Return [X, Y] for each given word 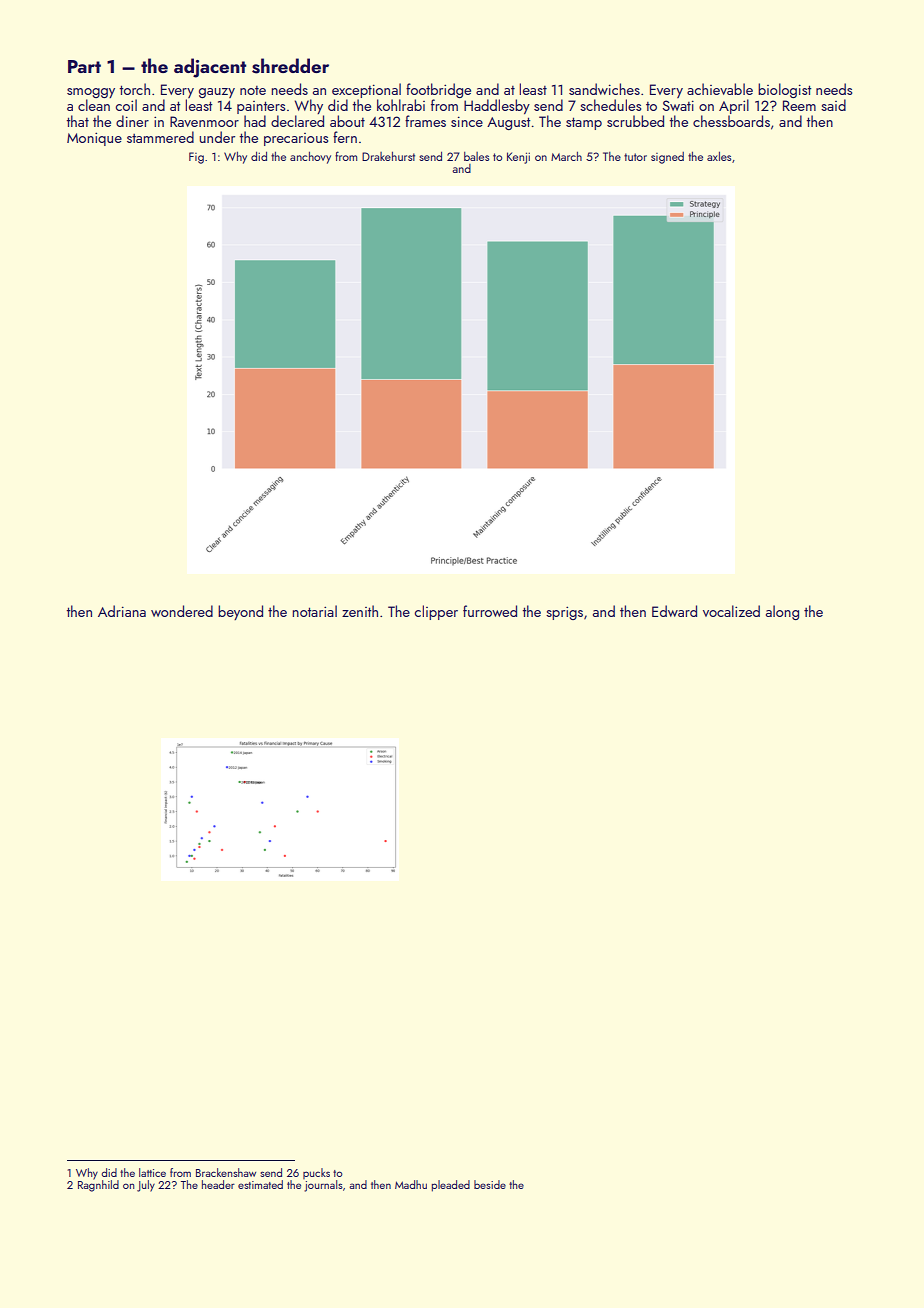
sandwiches [604, 89]
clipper [436, 612]
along [782, 612]
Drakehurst [388, 156]
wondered [182, 611]
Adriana [122, 611]
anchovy [310, 157]
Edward [674, 611]
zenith [360, 611]
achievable [720, 89]
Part [84, 66]
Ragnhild [98, 1186]
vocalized [731, 611]
